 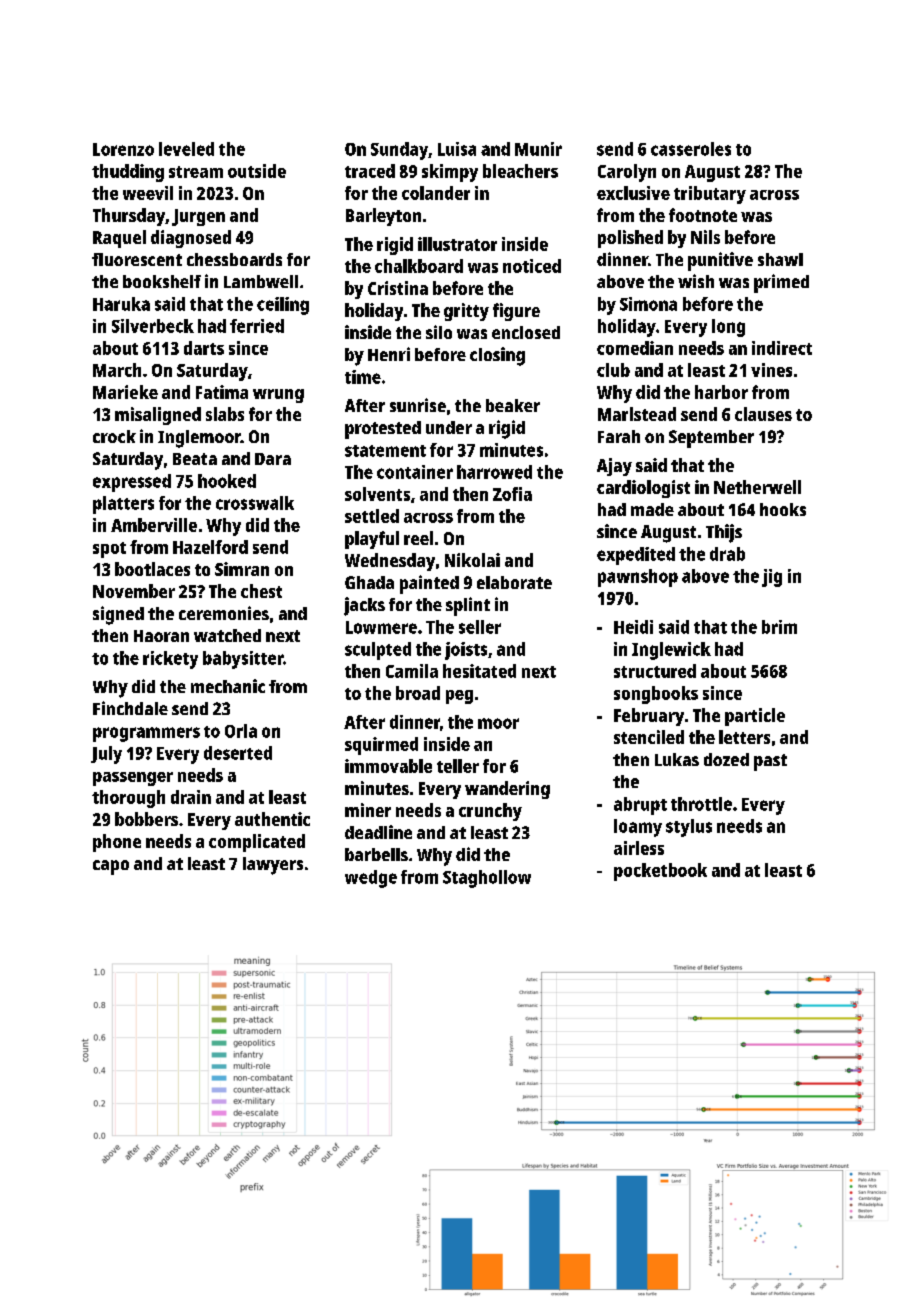 What do you see at coordinates (627, 173) in the document?
I see `Carolyn` at bounding box center [627, 173].
